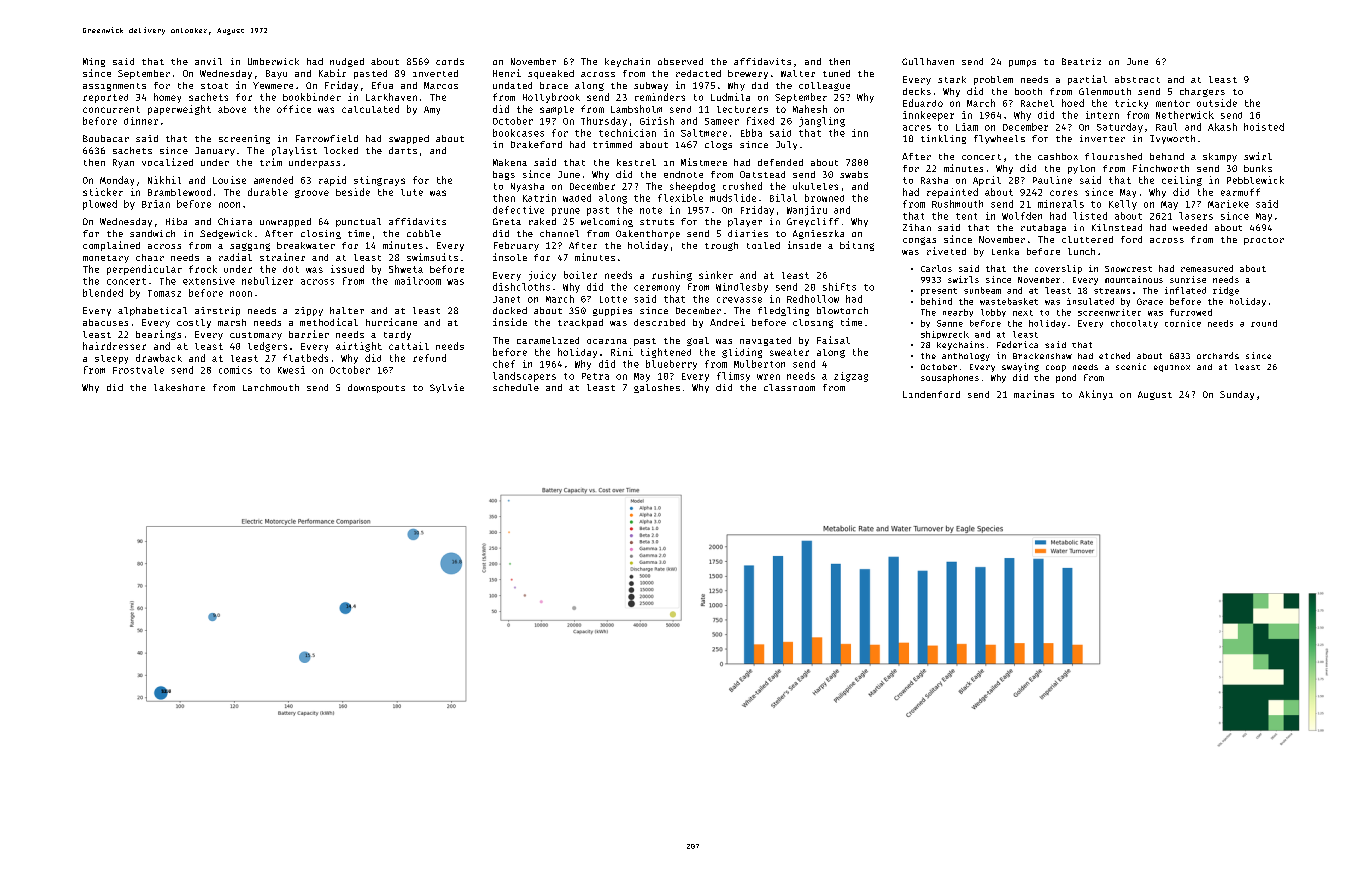 This page has width=1372, height=887. Describe the element at coordinates (1226, 291) in the page. I see `ridge` at that location.
